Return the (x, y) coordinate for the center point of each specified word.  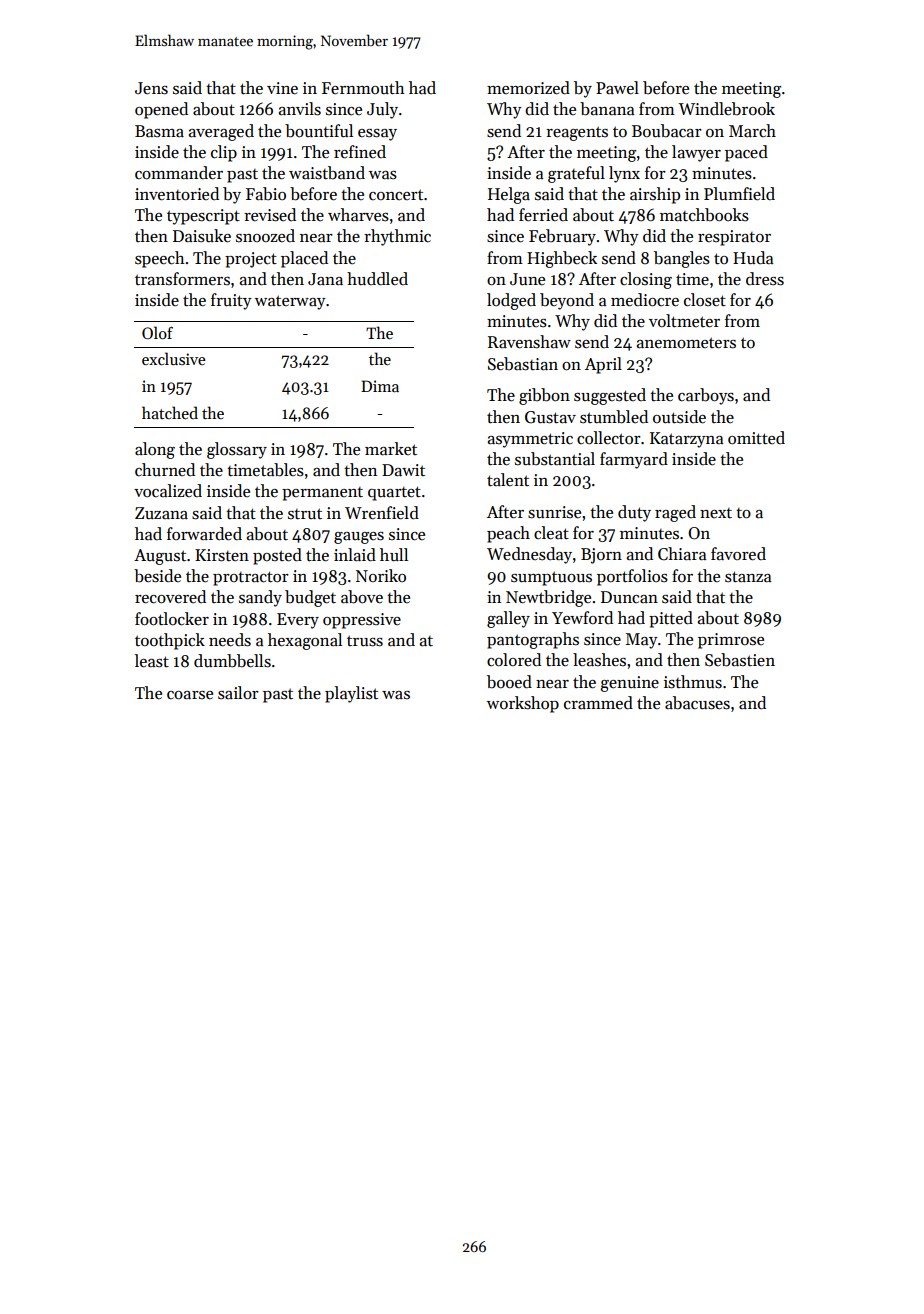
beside (157, 576)
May (642, 641)
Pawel (617, 88)
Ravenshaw (529, 342)
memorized (528, 88)
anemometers (686, 343)
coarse (190, 695)
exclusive (174, 358)
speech (160, 259)
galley (508, 619)
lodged (511, 301)
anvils (300, 109)
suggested (610, 396)
